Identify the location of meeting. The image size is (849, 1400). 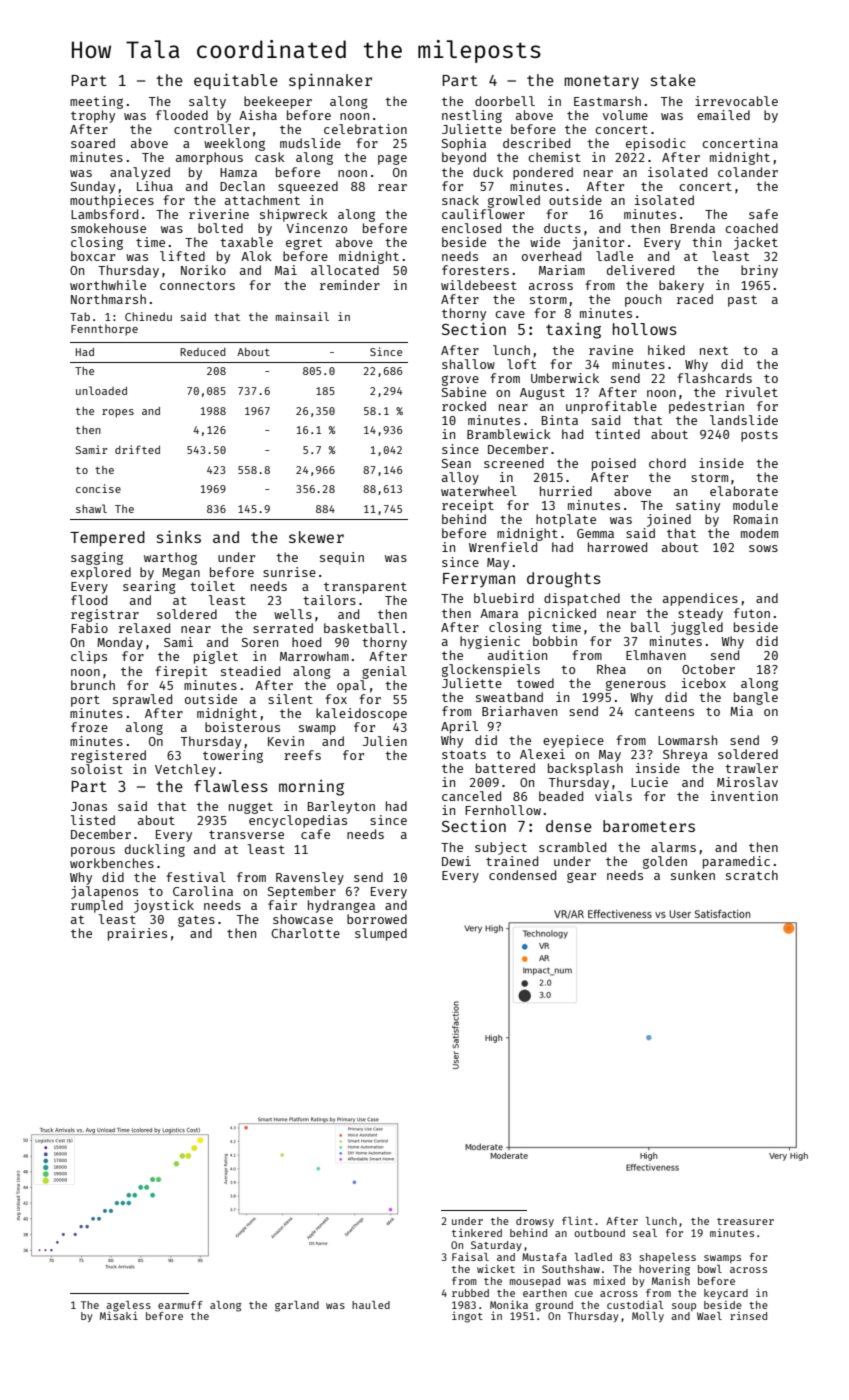
(96, 102).
